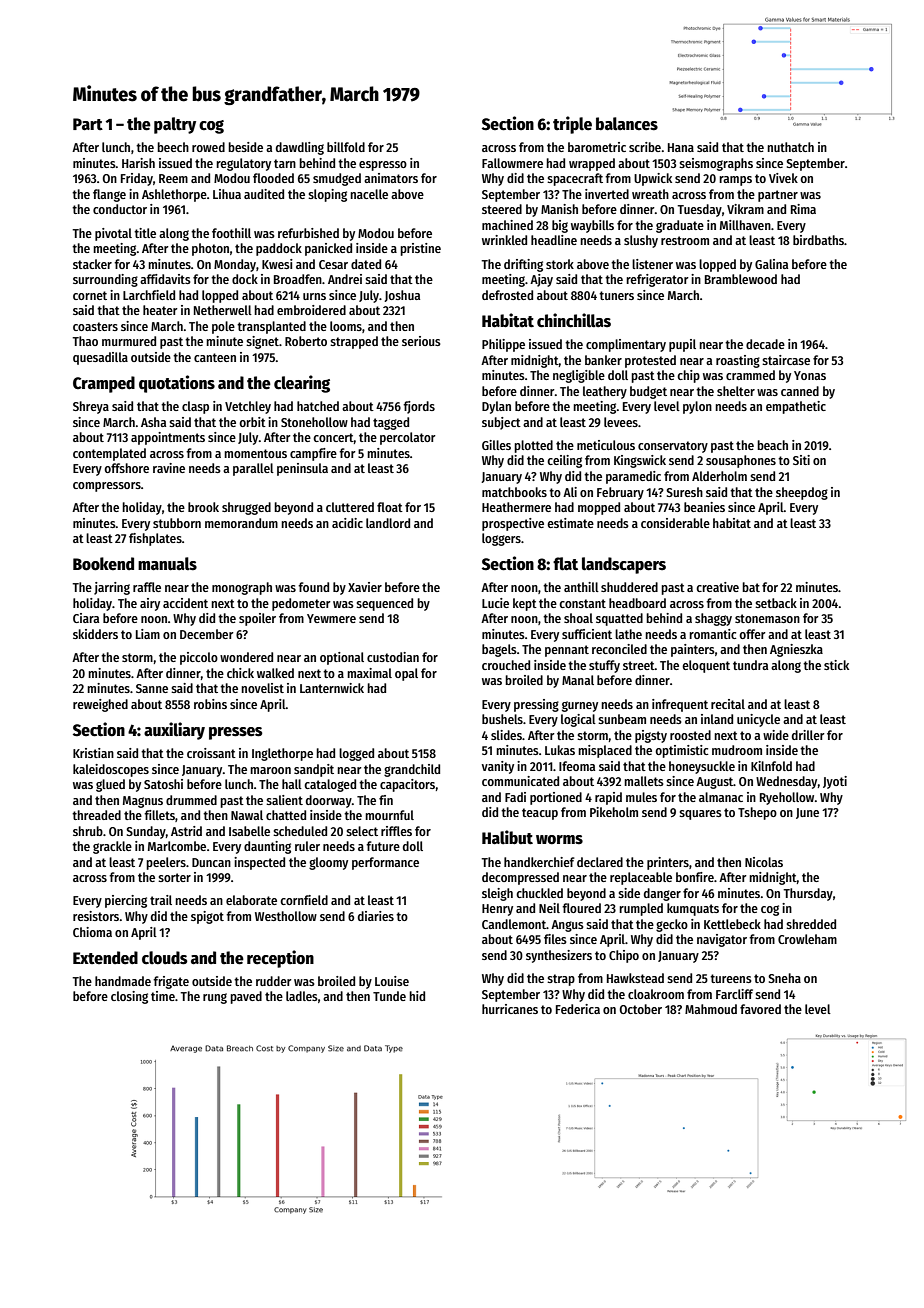 This document has width=924, height=1308. What do you see at coordinates (166, 863) in the document?
I see `peelers` at bounding box center [166, 863].
